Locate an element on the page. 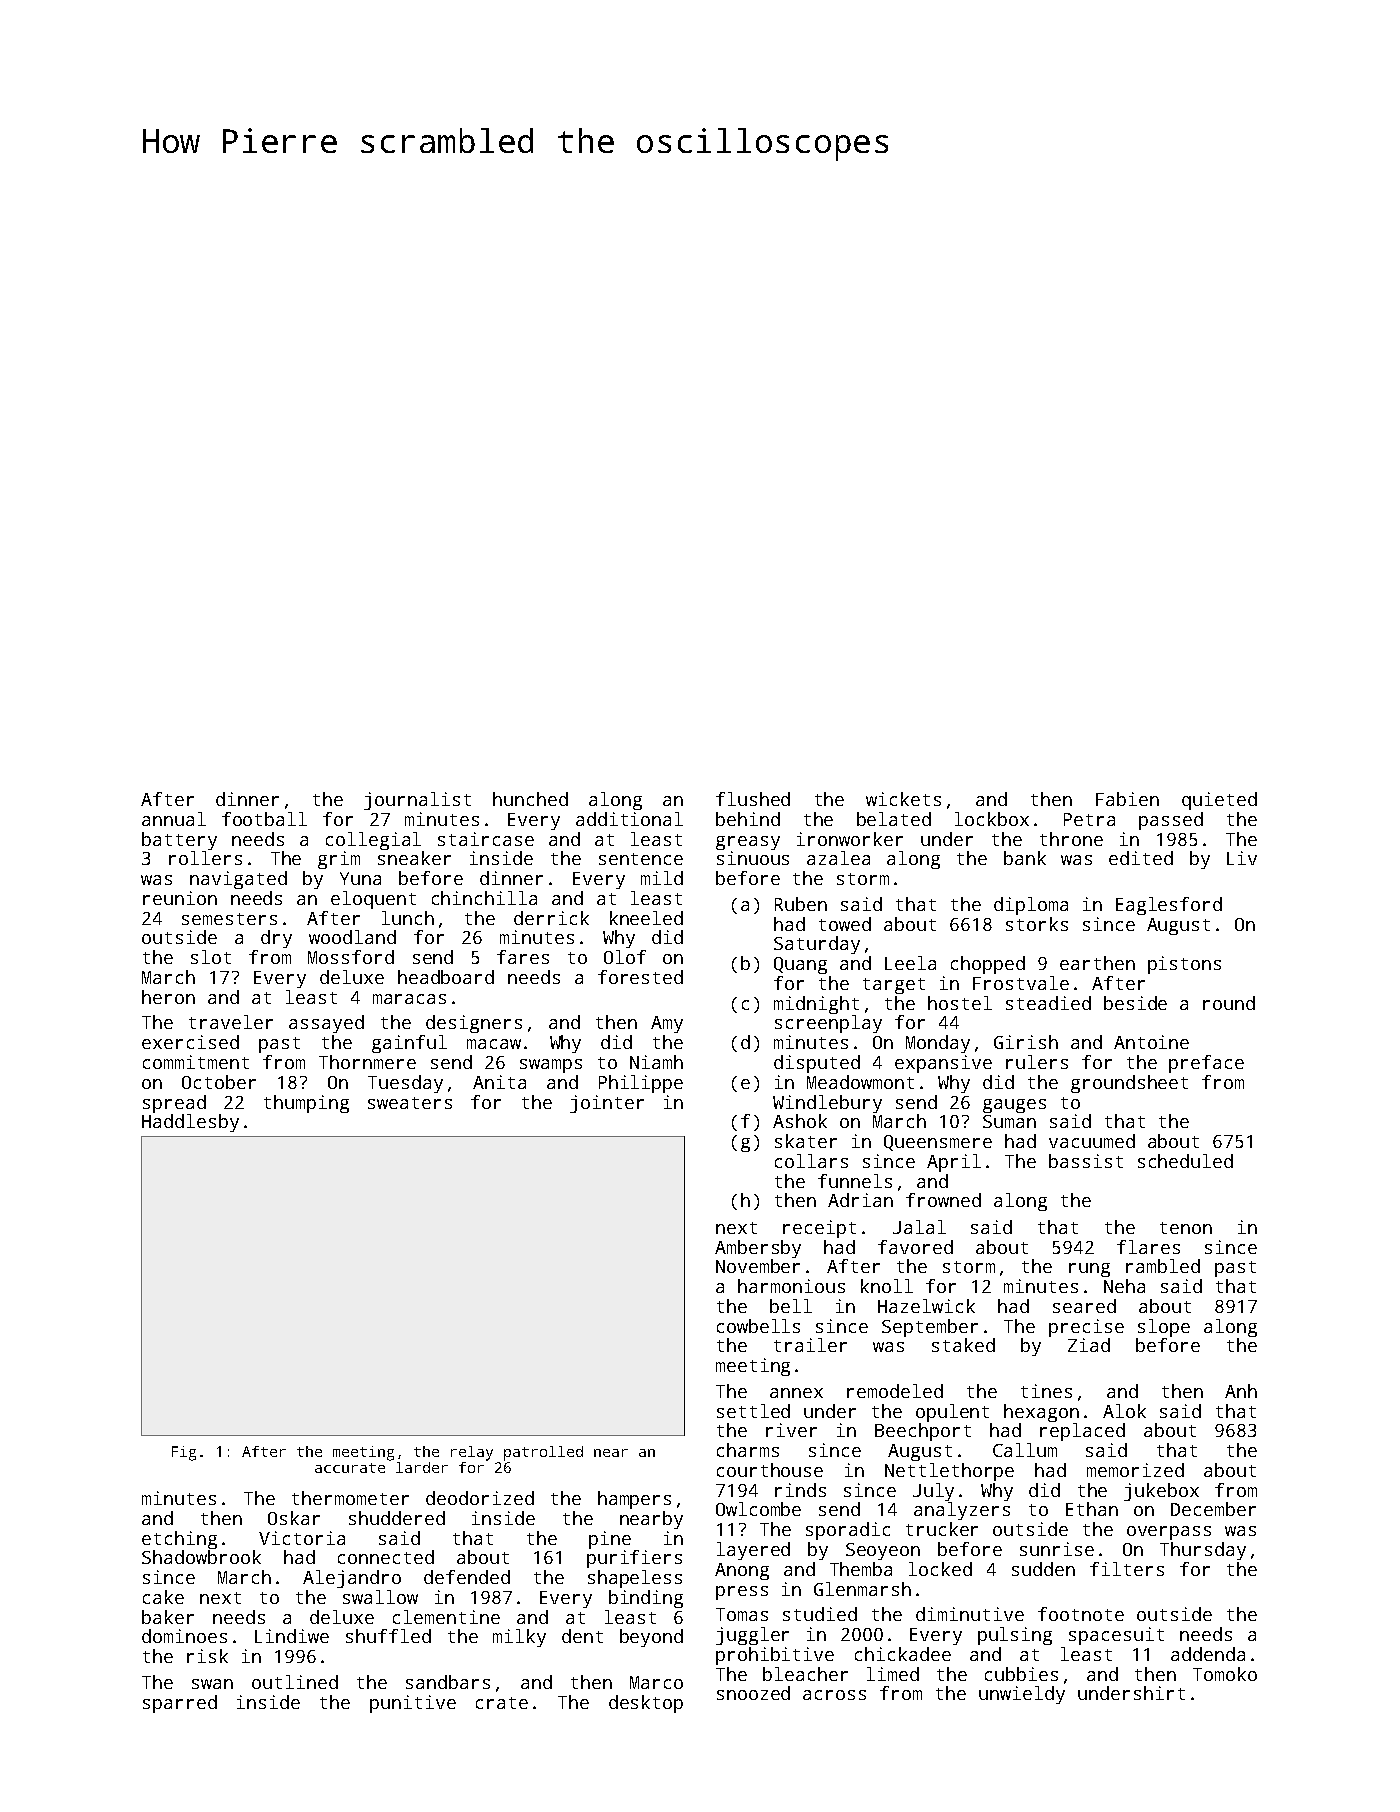  slope is located at coordinates (1164, 1328).
